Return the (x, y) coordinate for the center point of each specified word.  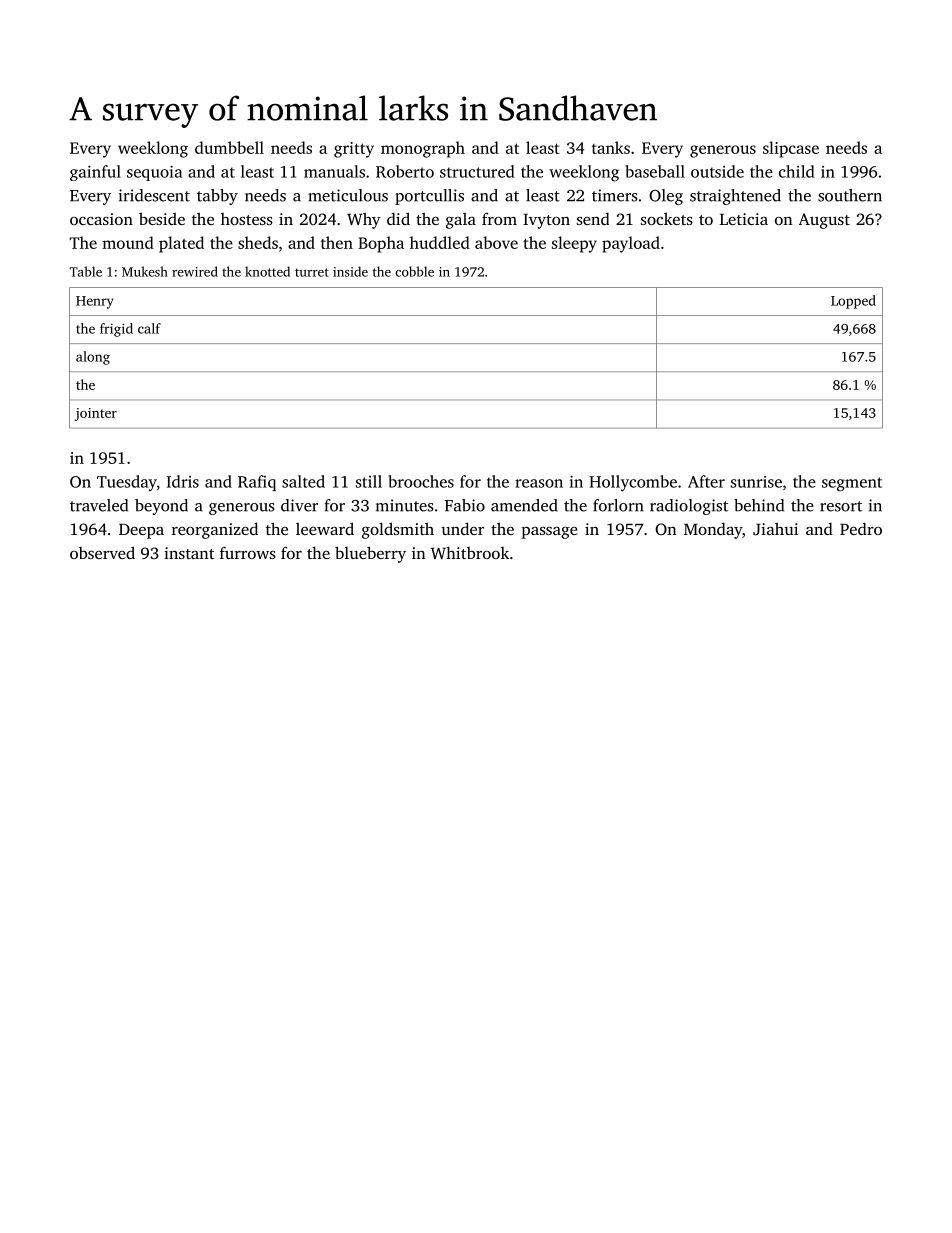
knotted (267, 271)
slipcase (791, 149)
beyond (161, 507)
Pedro (861, 529)
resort (841, 506)
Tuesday (127, 483)
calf (149, 328)
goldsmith (398, 530)
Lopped (853, 302)
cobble (414, 271)
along (93, 358)
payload (631, 244)
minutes (405, 505)
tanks (611, 147)
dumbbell (229, 147)
